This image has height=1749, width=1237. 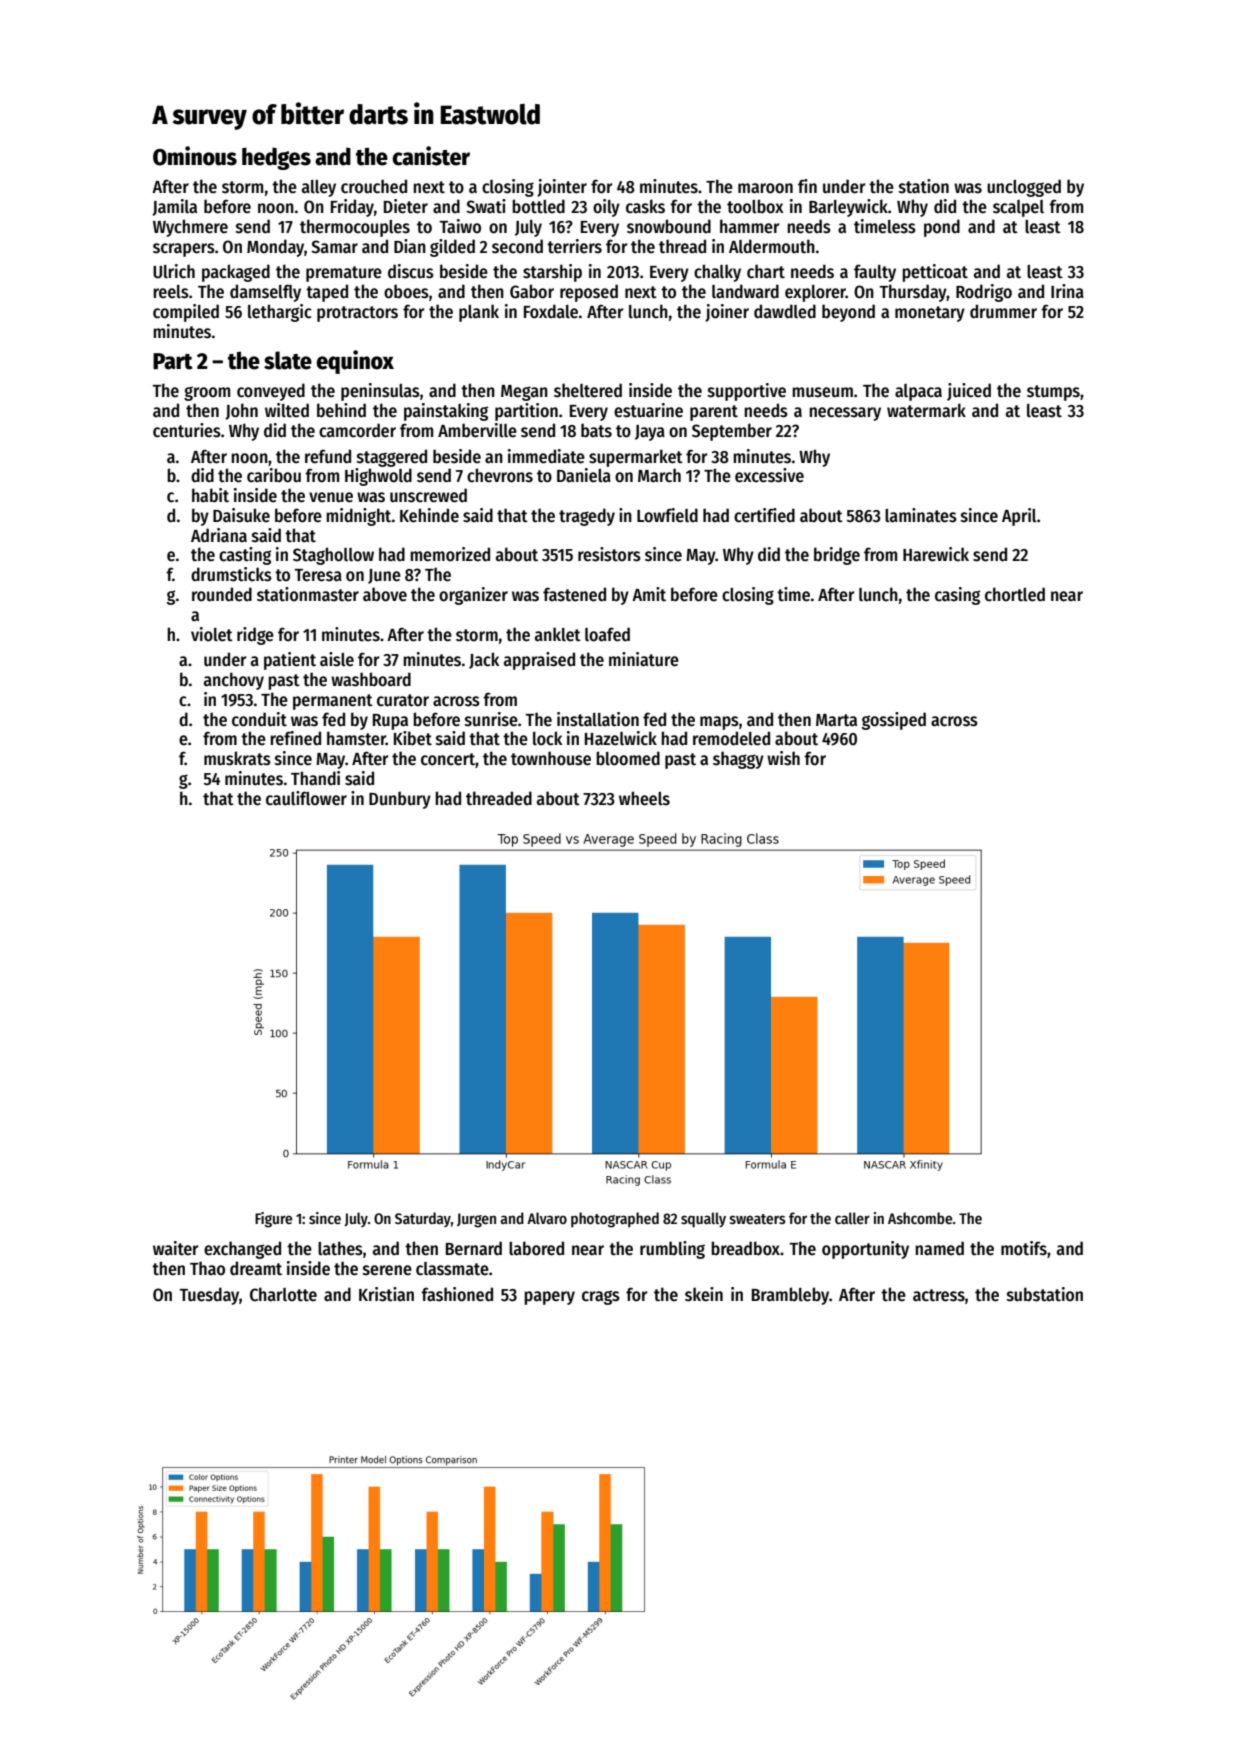 What do you see at coordinates (969, 392) in the image?
I see `juiced` at bounding box center [969, 392].
